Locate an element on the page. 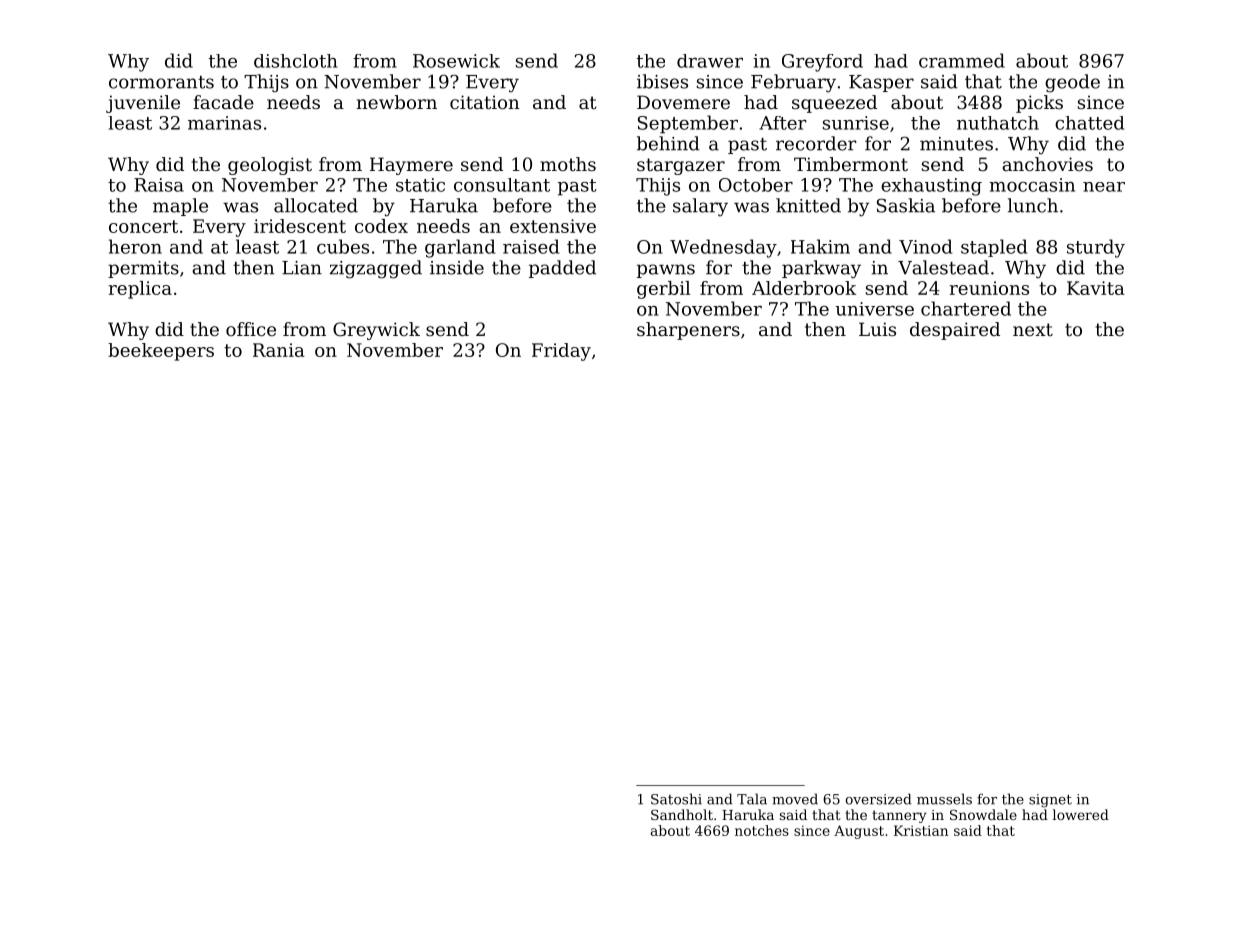 This document has height=952, width=1233. permits is located at coordinates (143, 269).
